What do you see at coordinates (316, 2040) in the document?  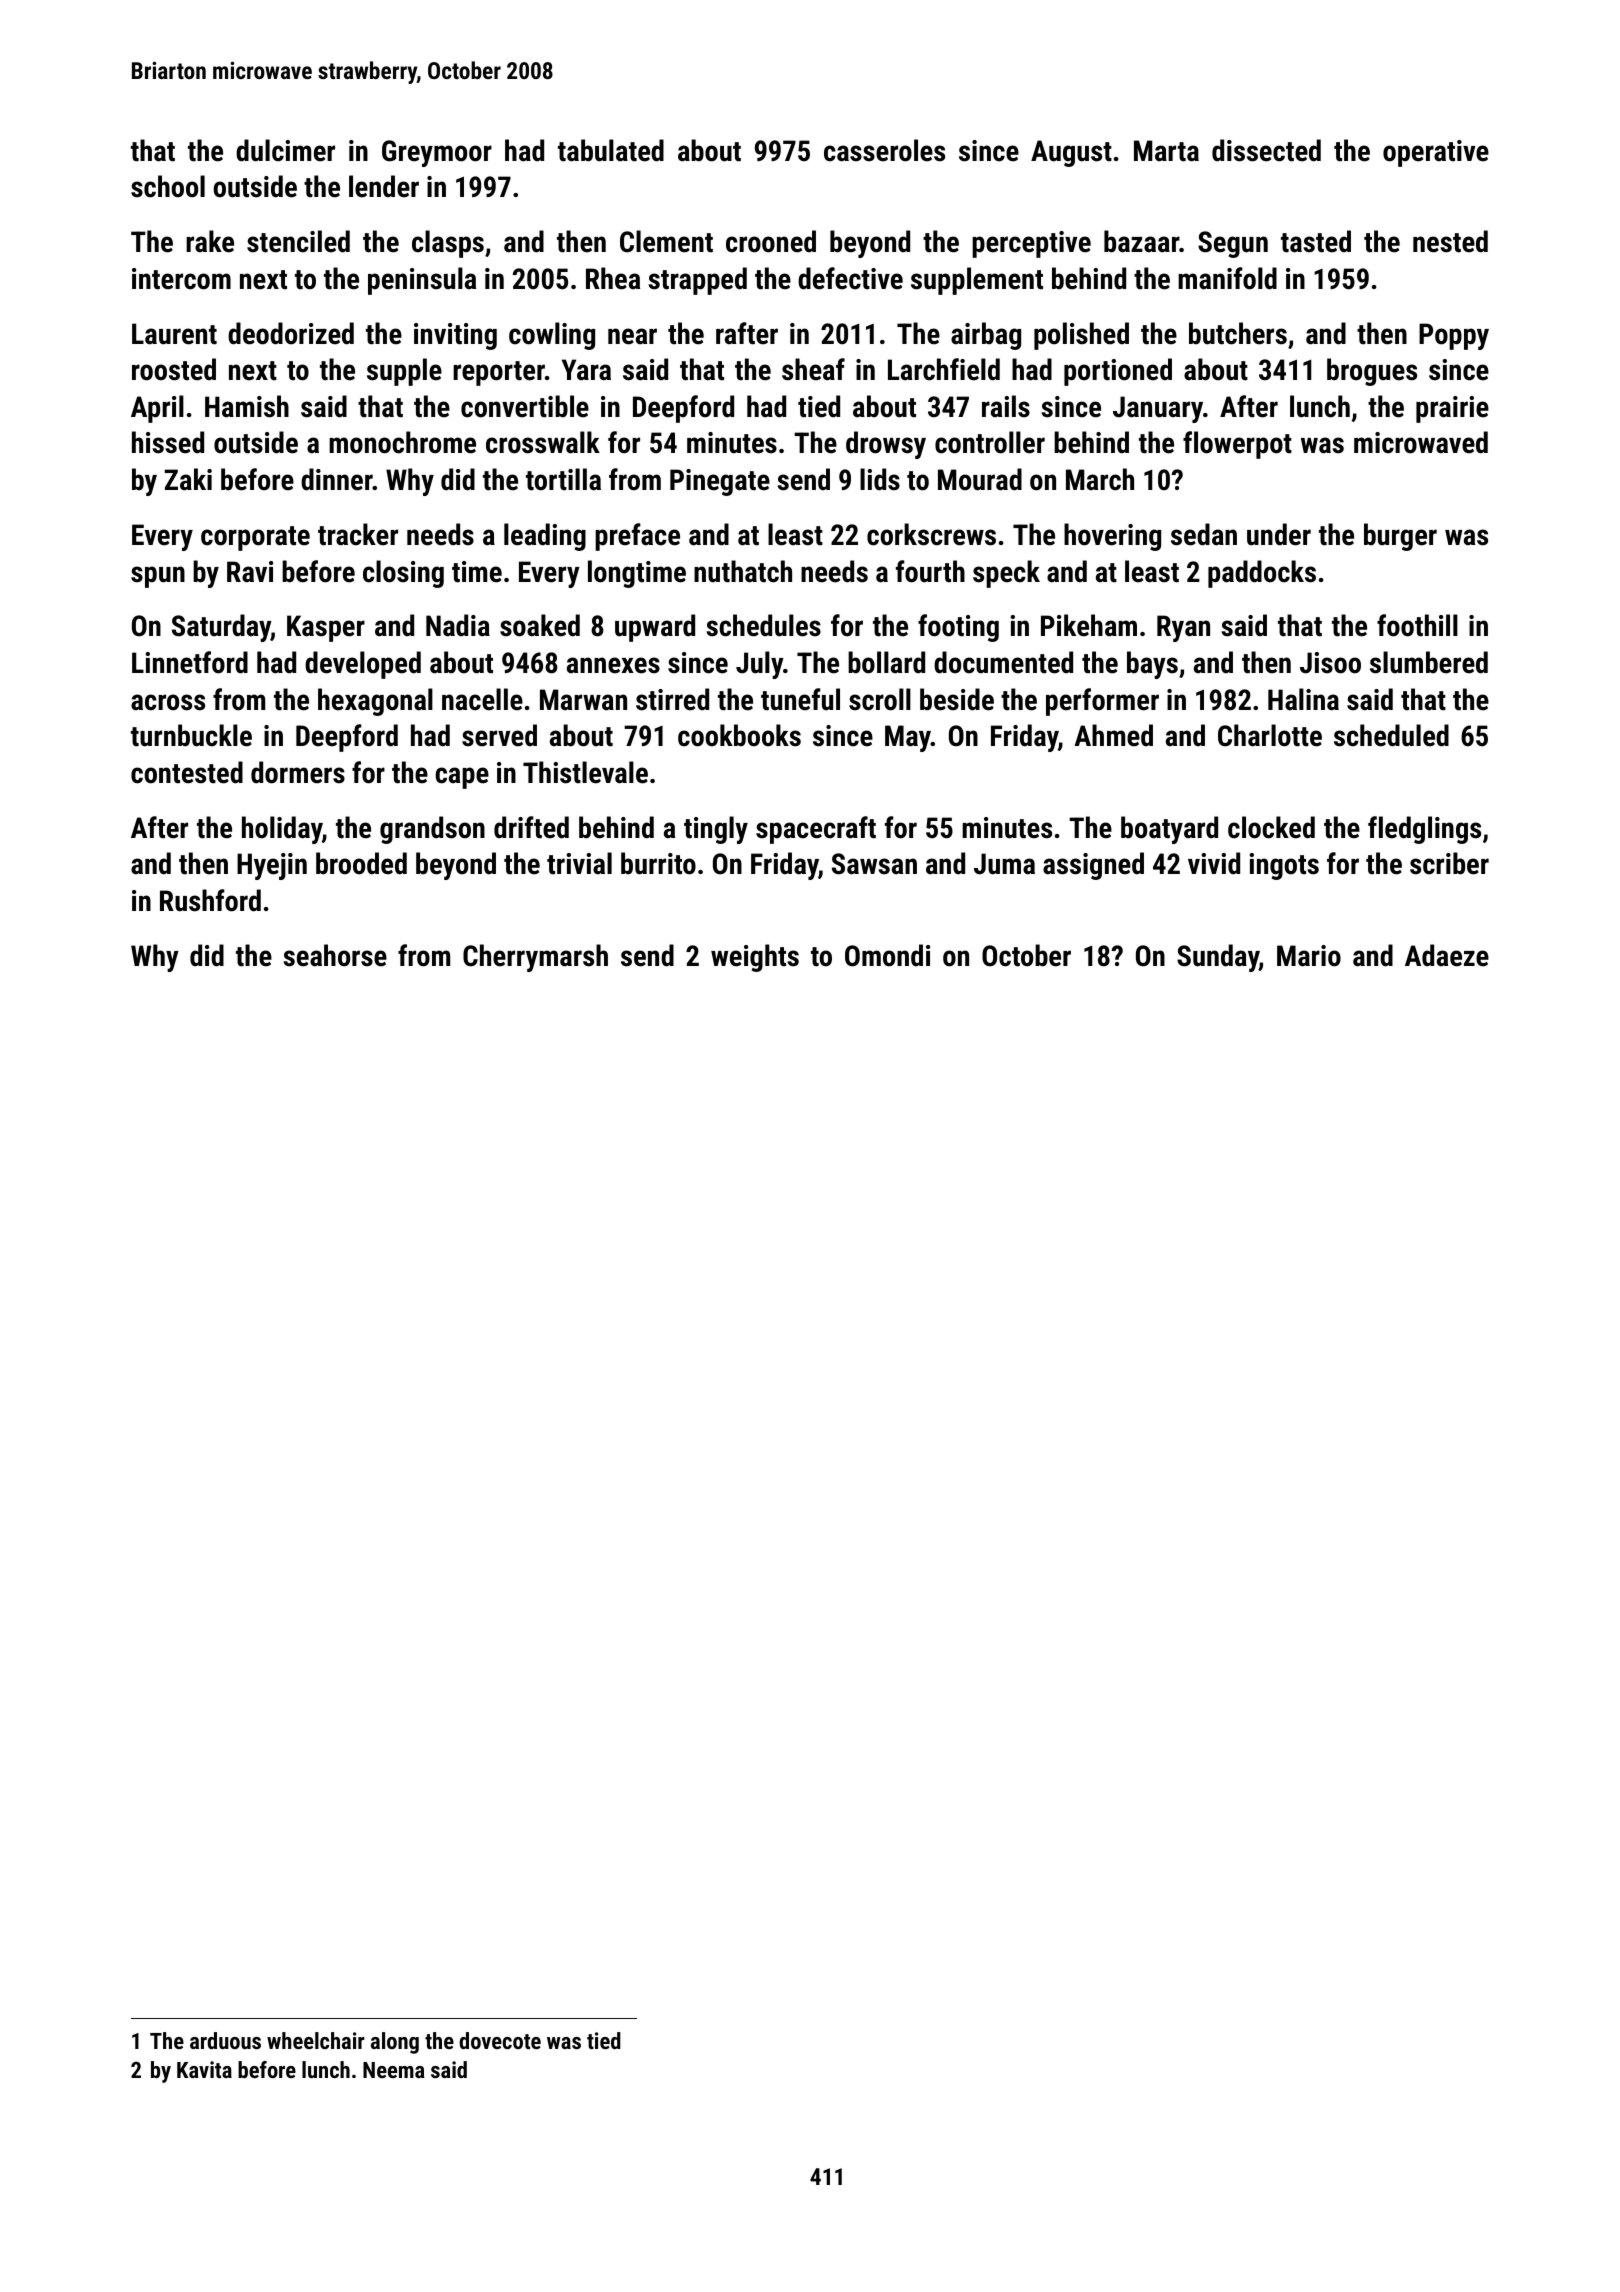 I see `wheelchair` at bounding box center [316, 2040].
